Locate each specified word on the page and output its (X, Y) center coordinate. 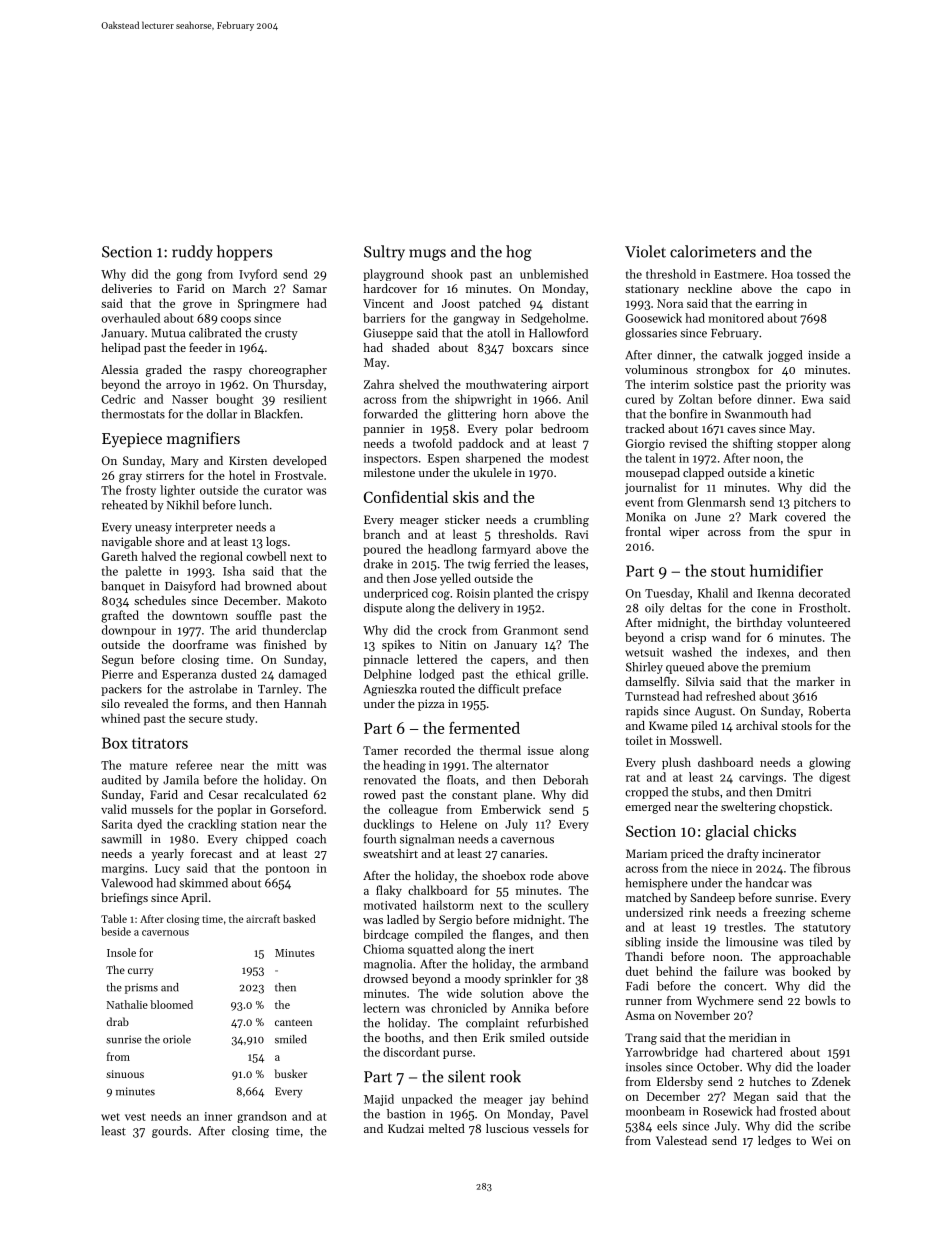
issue (541, 750)
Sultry (384, 253)
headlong (452, 550)
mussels (152, 809)
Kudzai (406, 1128)
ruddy (192, 253)
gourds (170, 1132)
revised (688, 443)
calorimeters (713, 251)
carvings (761, 779)
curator (283, 491)
